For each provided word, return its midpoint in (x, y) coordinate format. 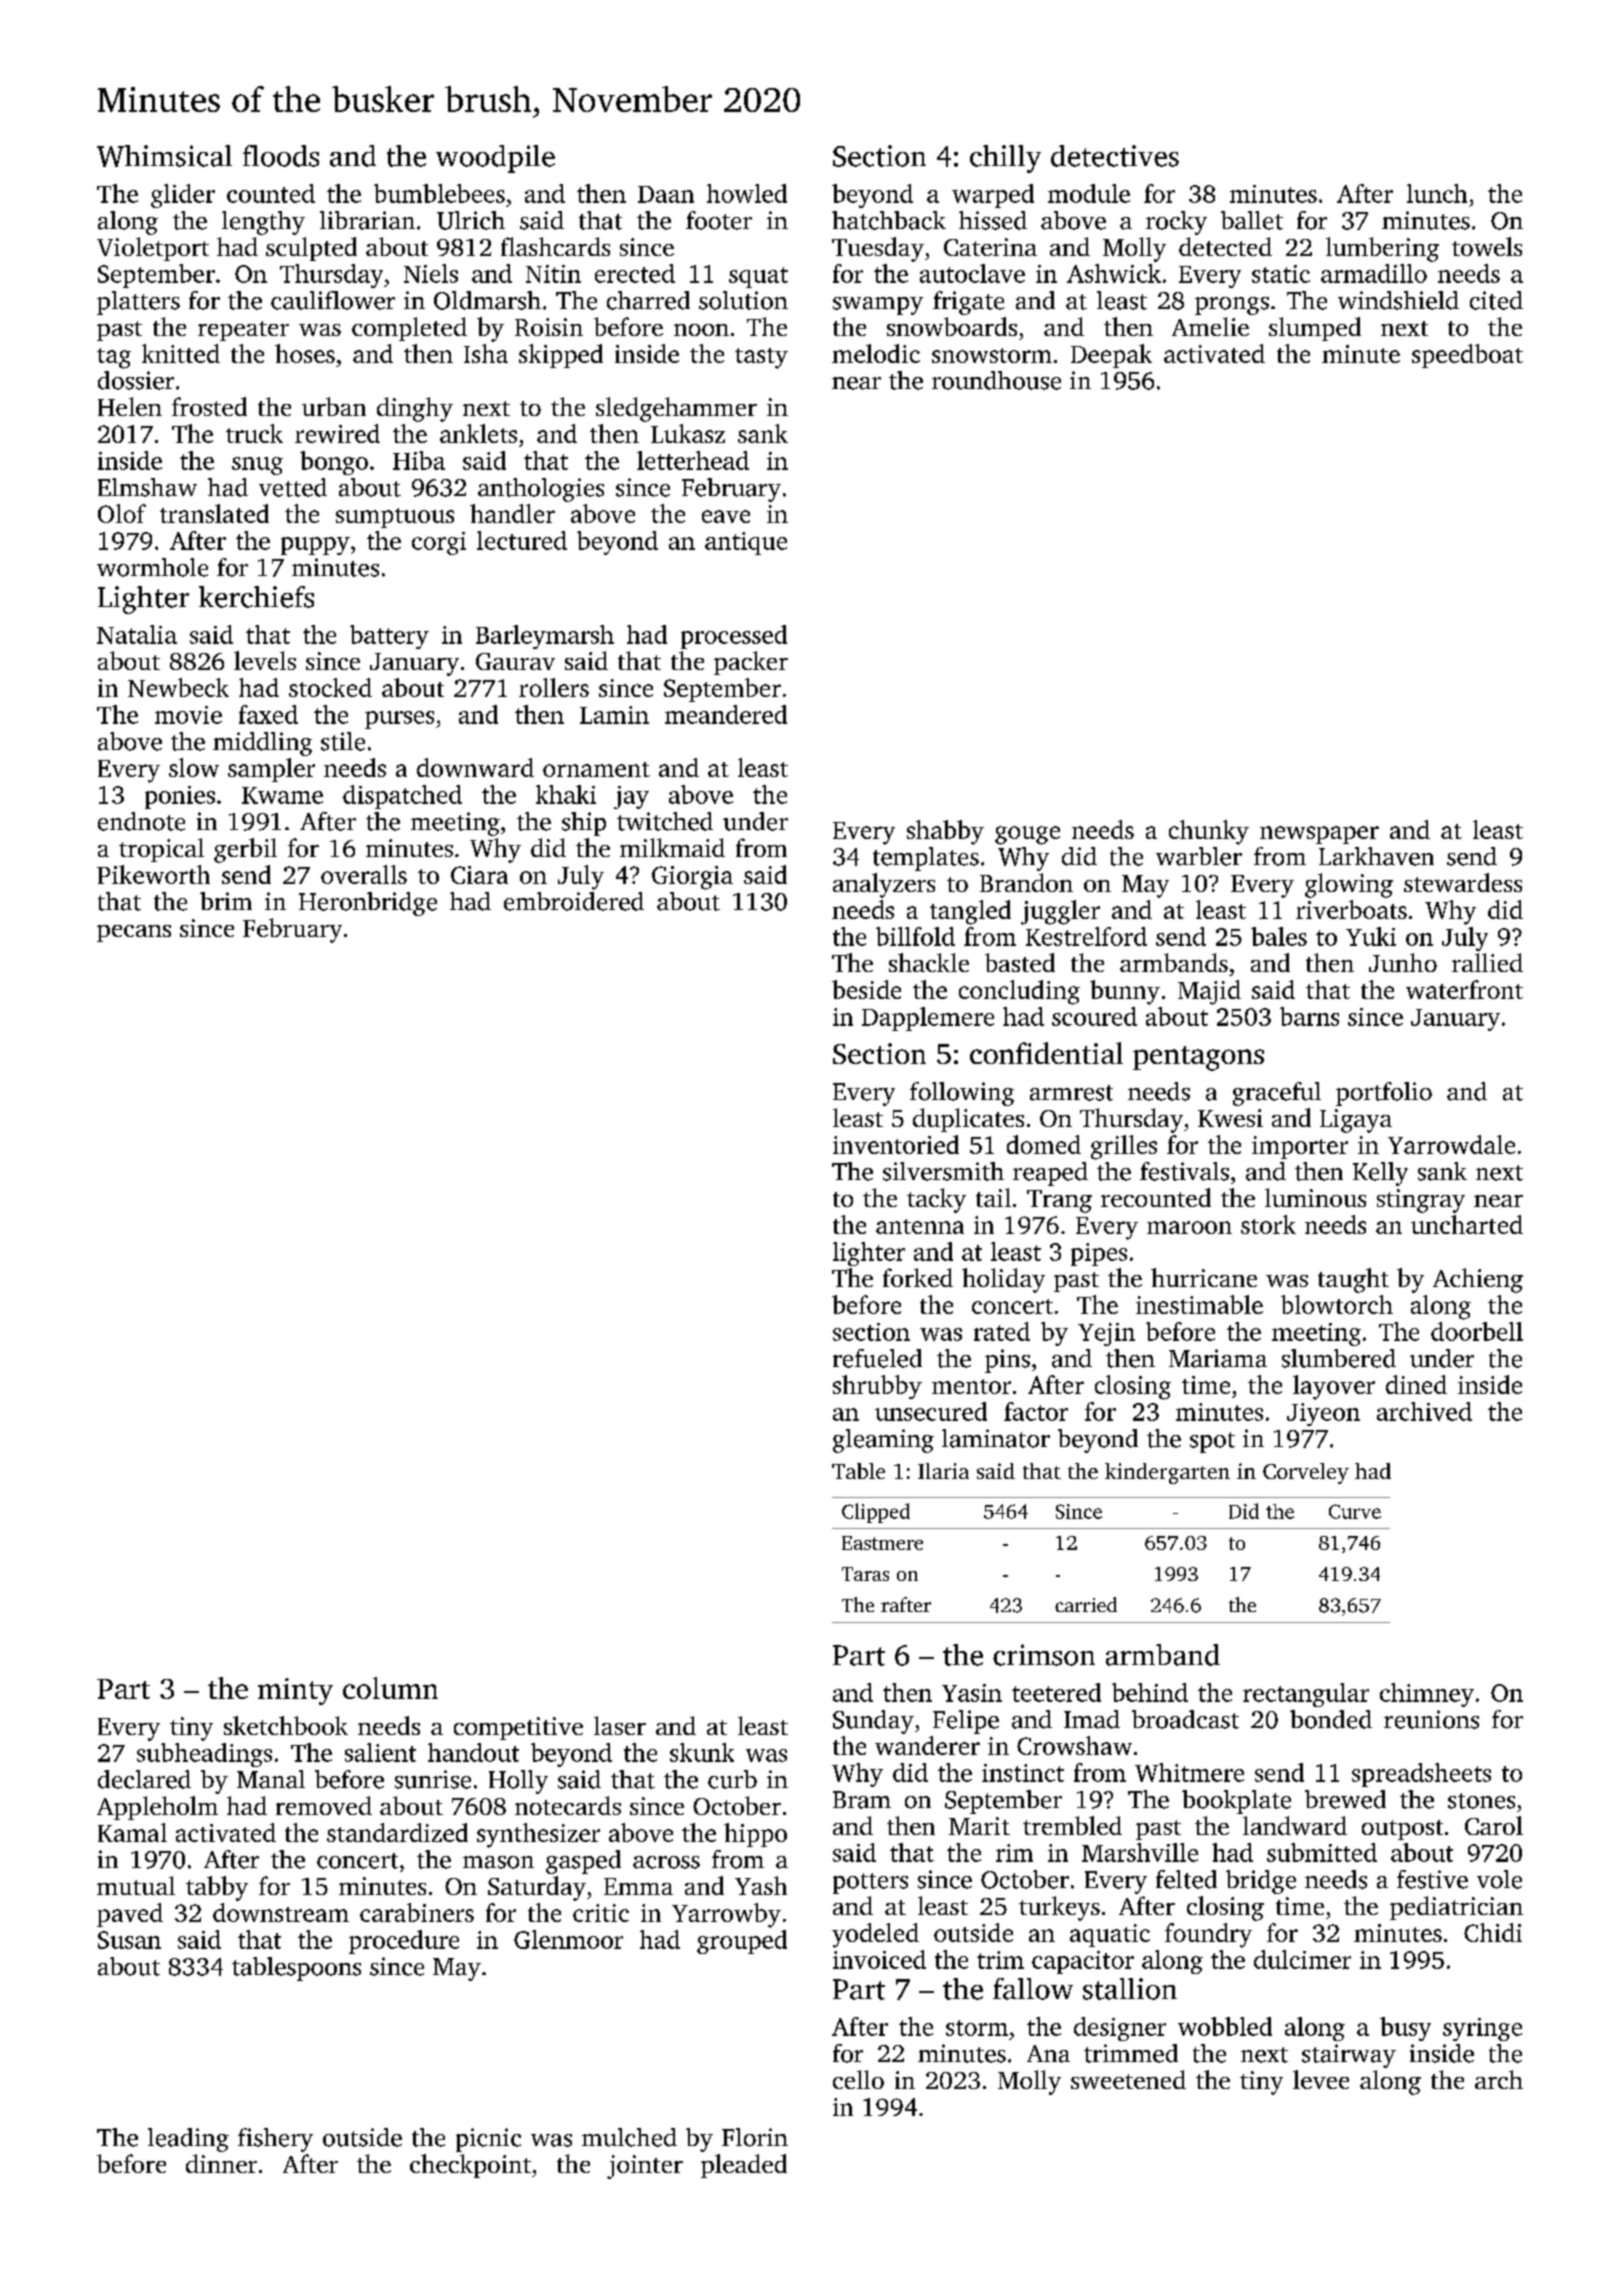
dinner (221, 2163)
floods (281, 156)
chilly (1005, 159)
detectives (1115, 156)
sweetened (1128, 2079)
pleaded (744, 2166)
